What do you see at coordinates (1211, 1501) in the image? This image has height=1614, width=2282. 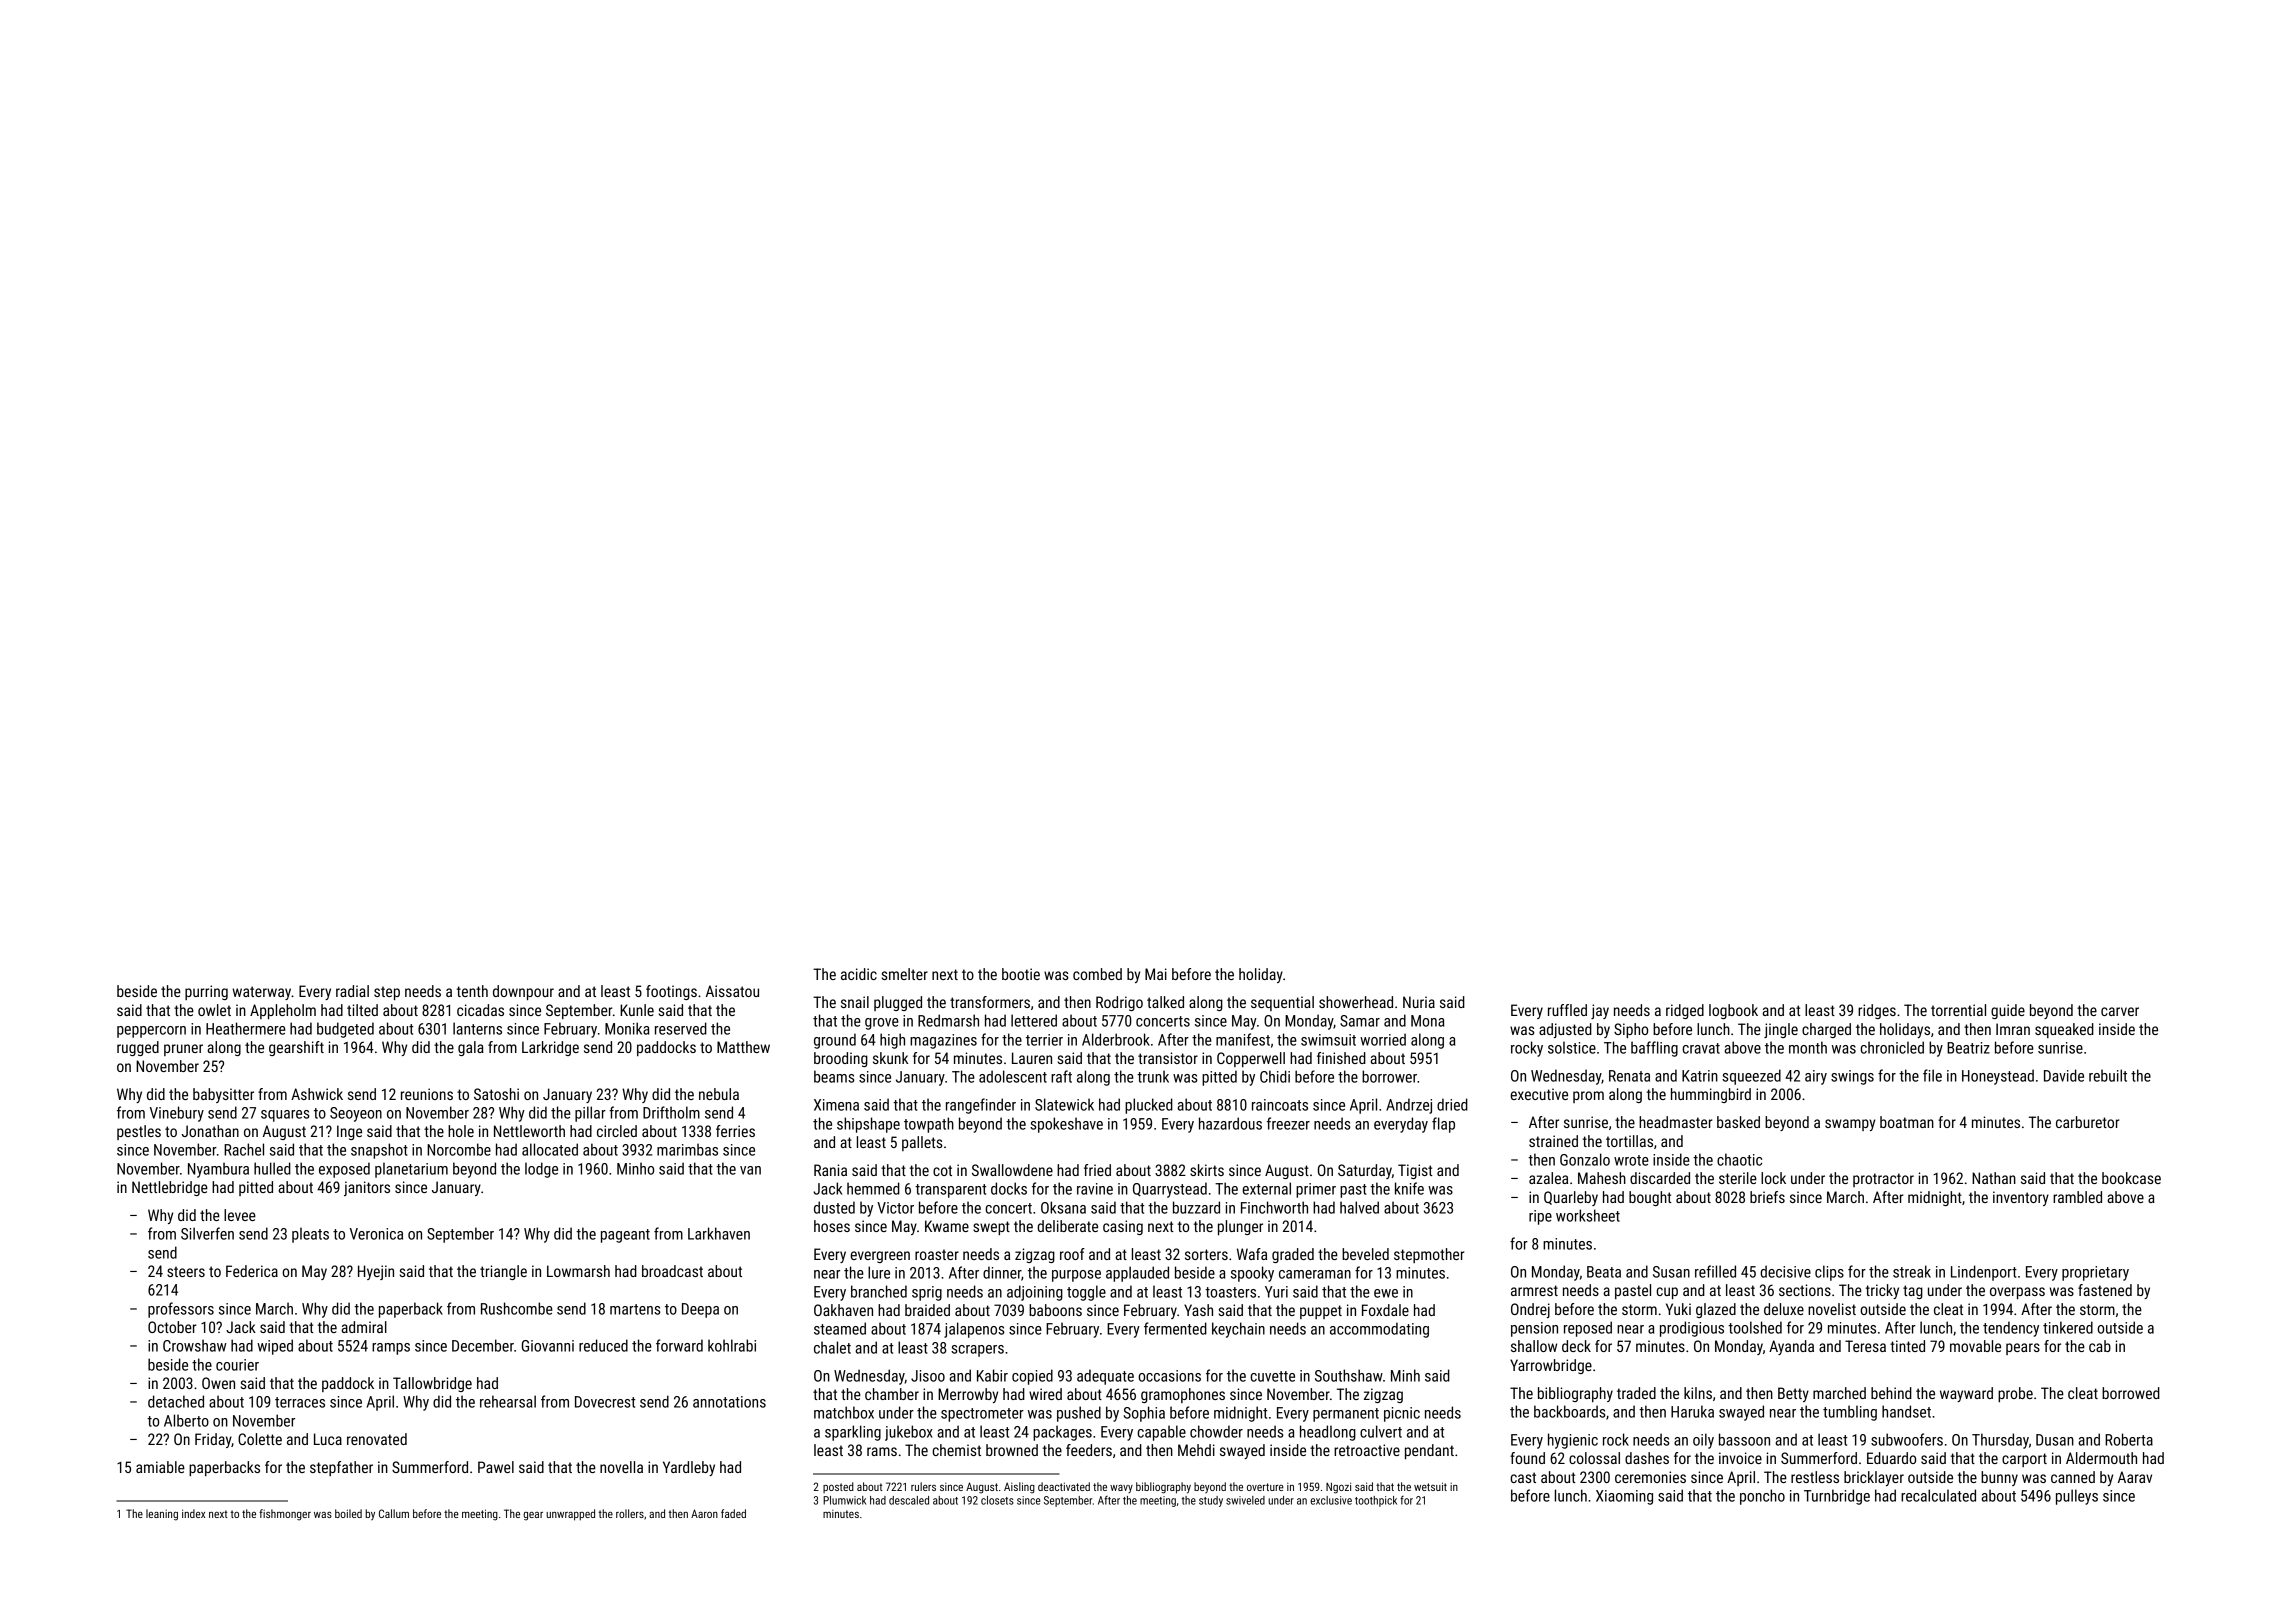 I see `study` at bounding box center [1211, 1501].
